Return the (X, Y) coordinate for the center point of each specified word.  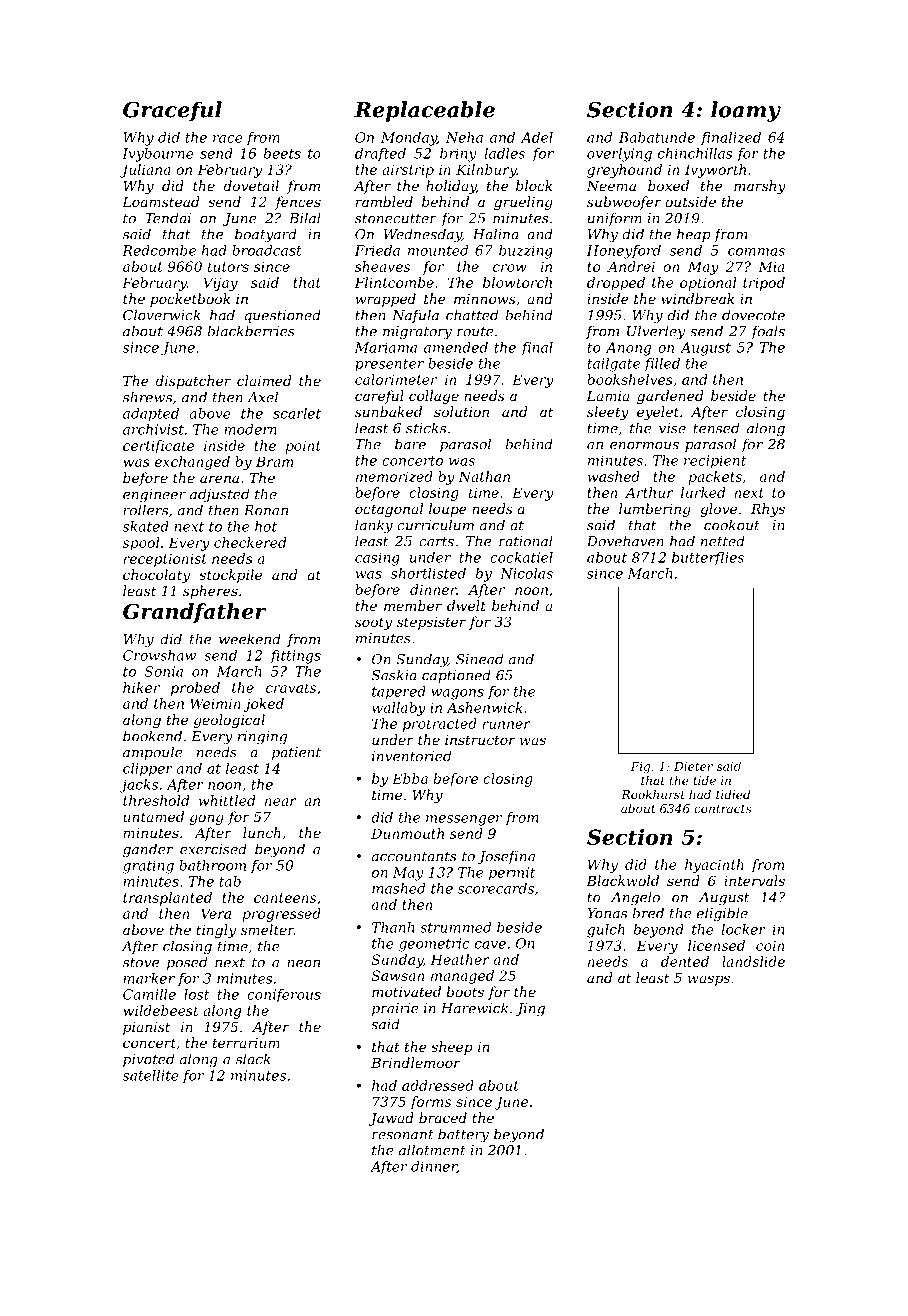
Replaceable (424, 111)
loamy (746, 111)
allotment (432, 1150)
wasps (709, 980)
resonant (403, 1135)
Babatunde (657, 137)
